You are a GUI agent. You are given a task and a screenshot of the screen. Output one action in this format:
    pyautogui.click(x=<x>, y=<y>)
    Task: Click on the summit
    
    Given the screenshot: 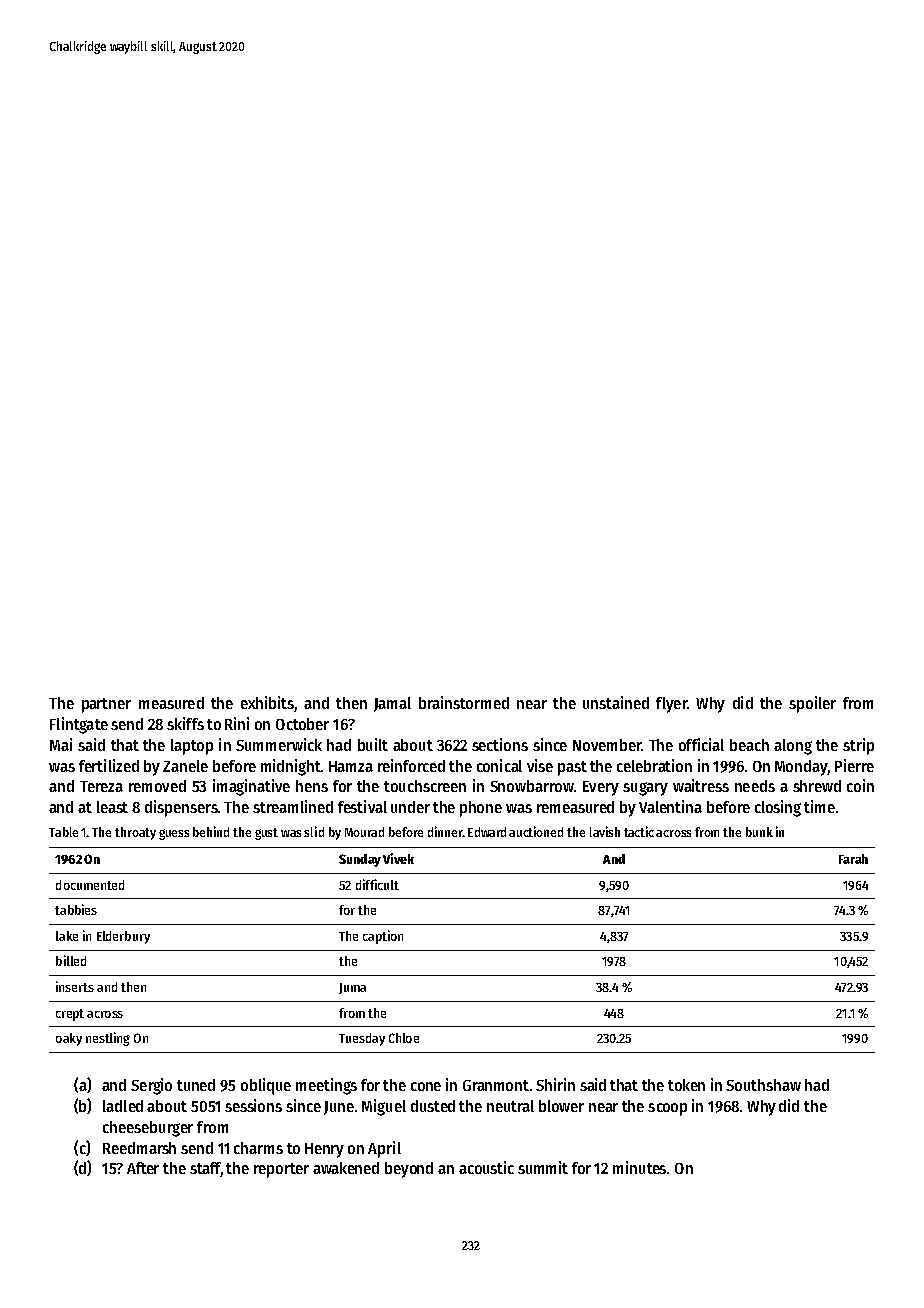 What is the action you would take?
    pyautogui.click(x=543, y=1167)
